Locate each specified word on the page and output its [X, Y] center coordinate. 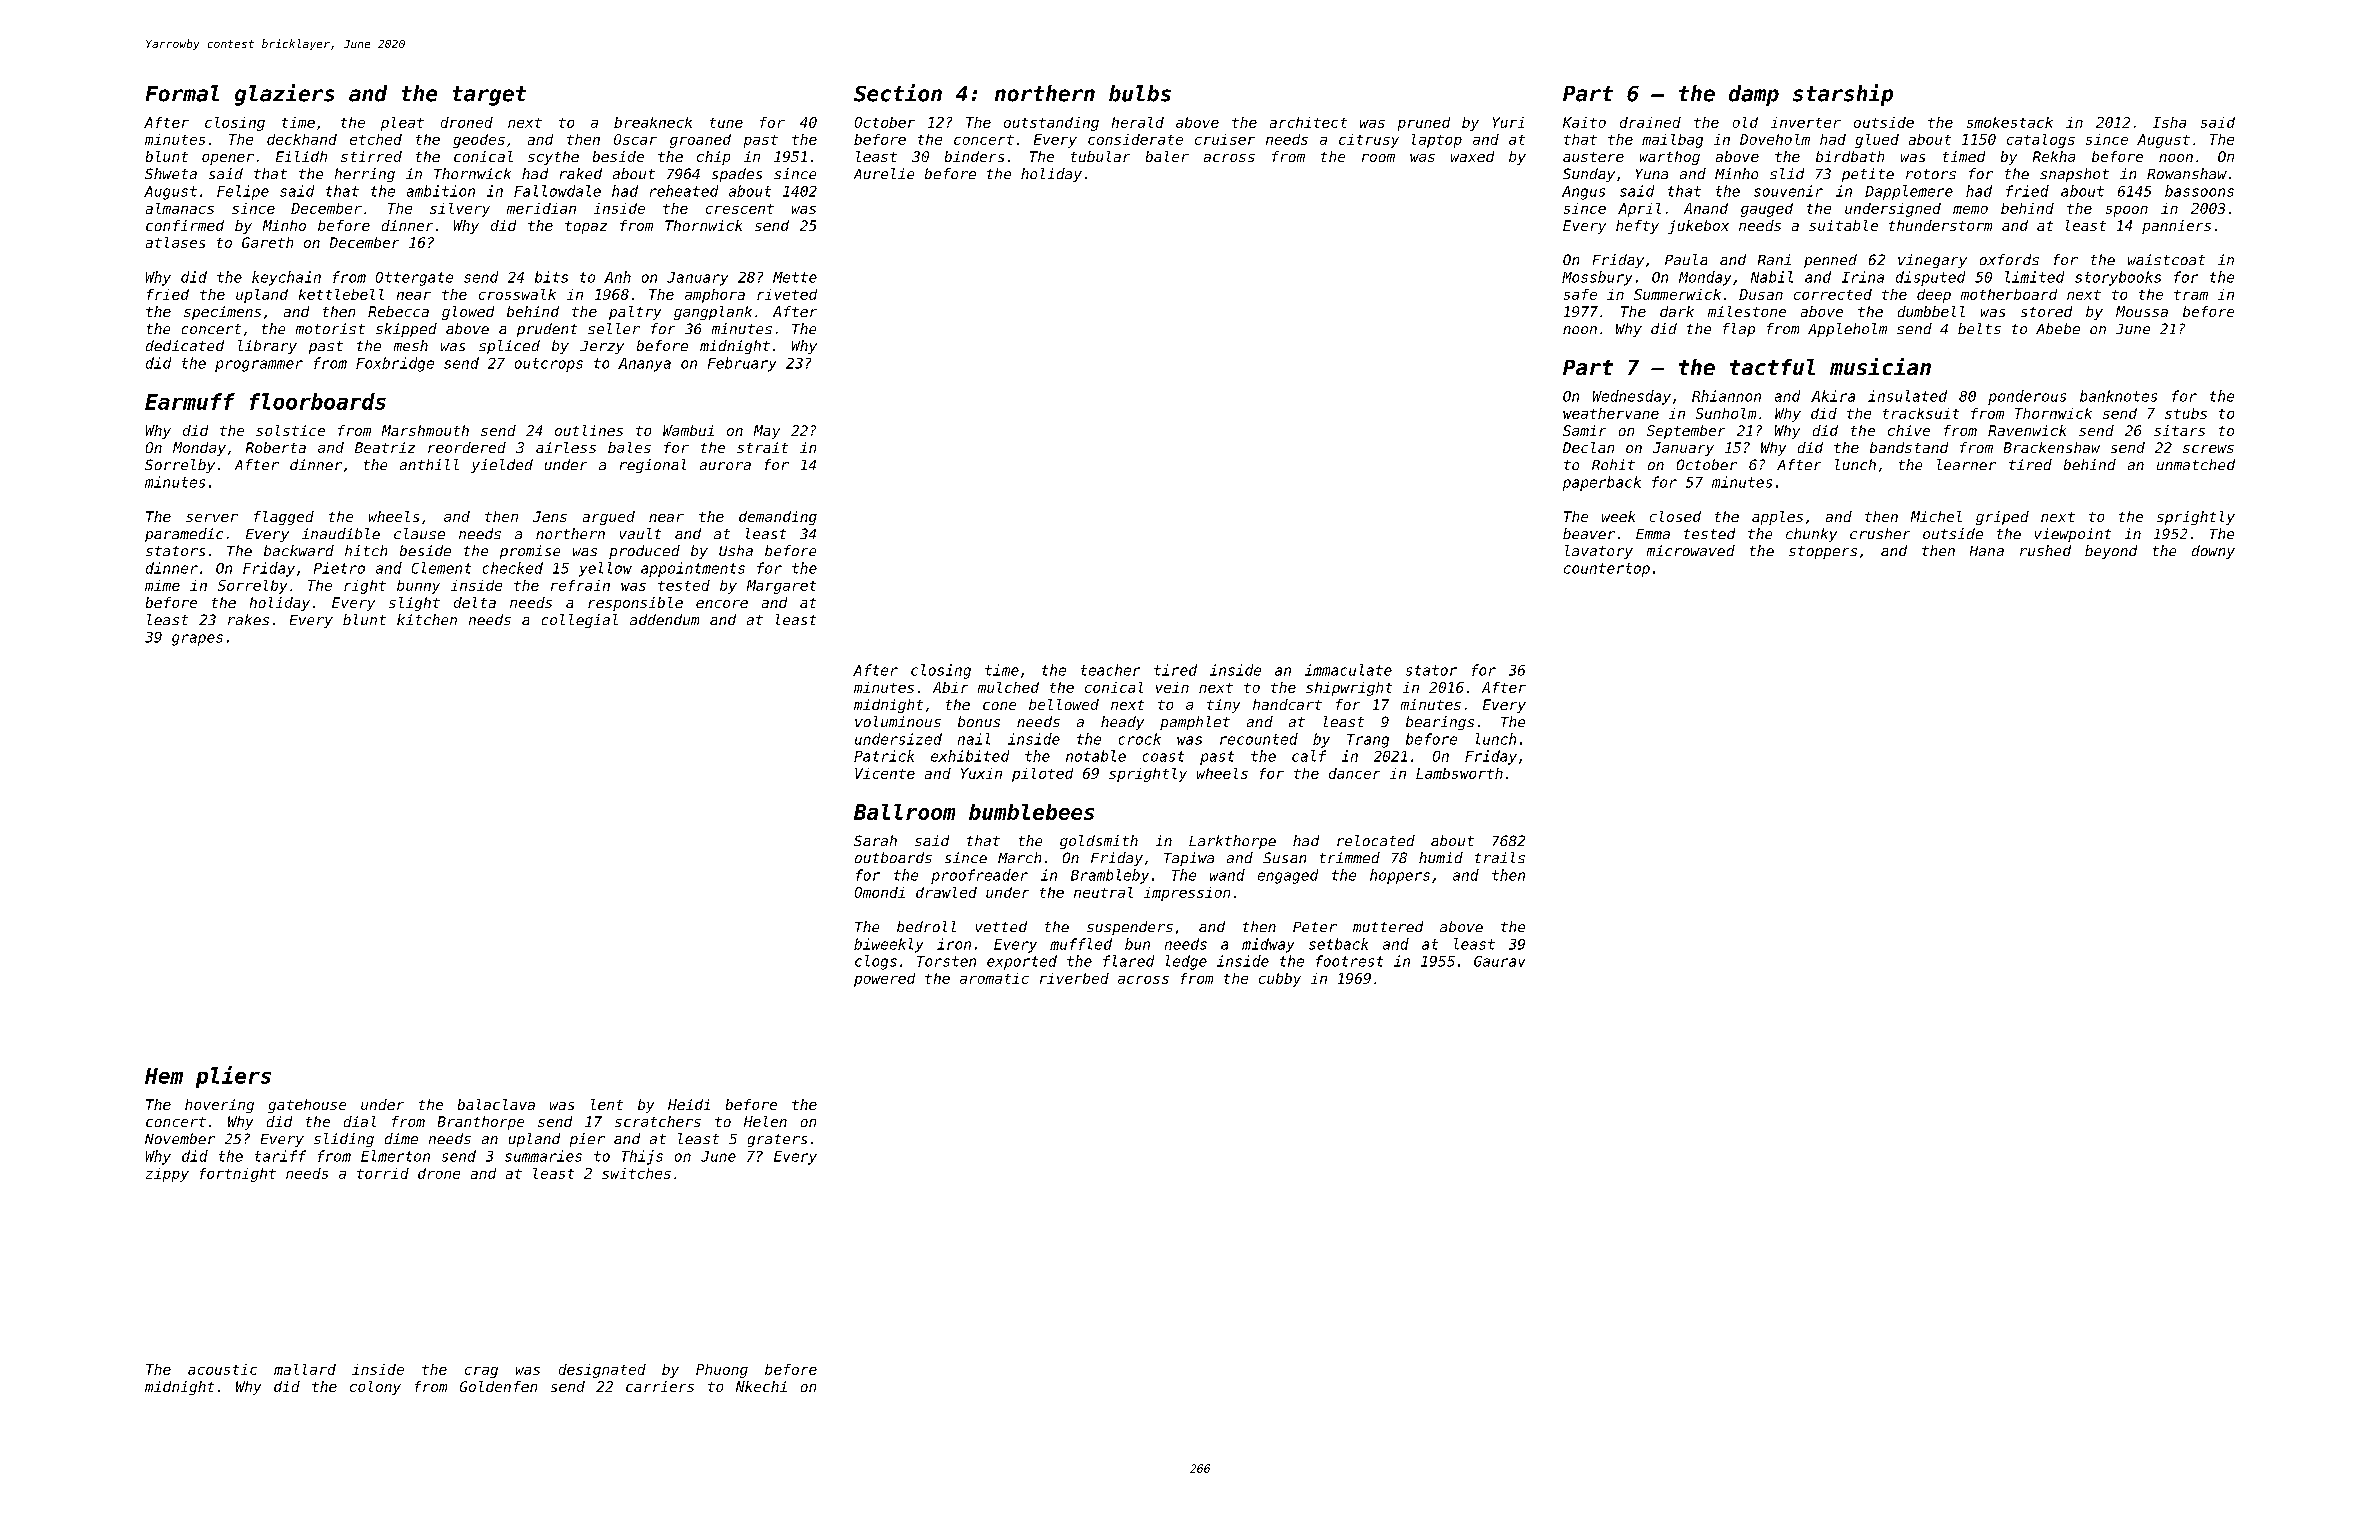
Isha [2169, 122]
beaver [1589, 533]
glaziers [284, 95]
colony [375, 1388]
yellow [605, 569]
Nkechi [761, 1386]
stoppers [1823, 552]
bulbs [1140, 93]
